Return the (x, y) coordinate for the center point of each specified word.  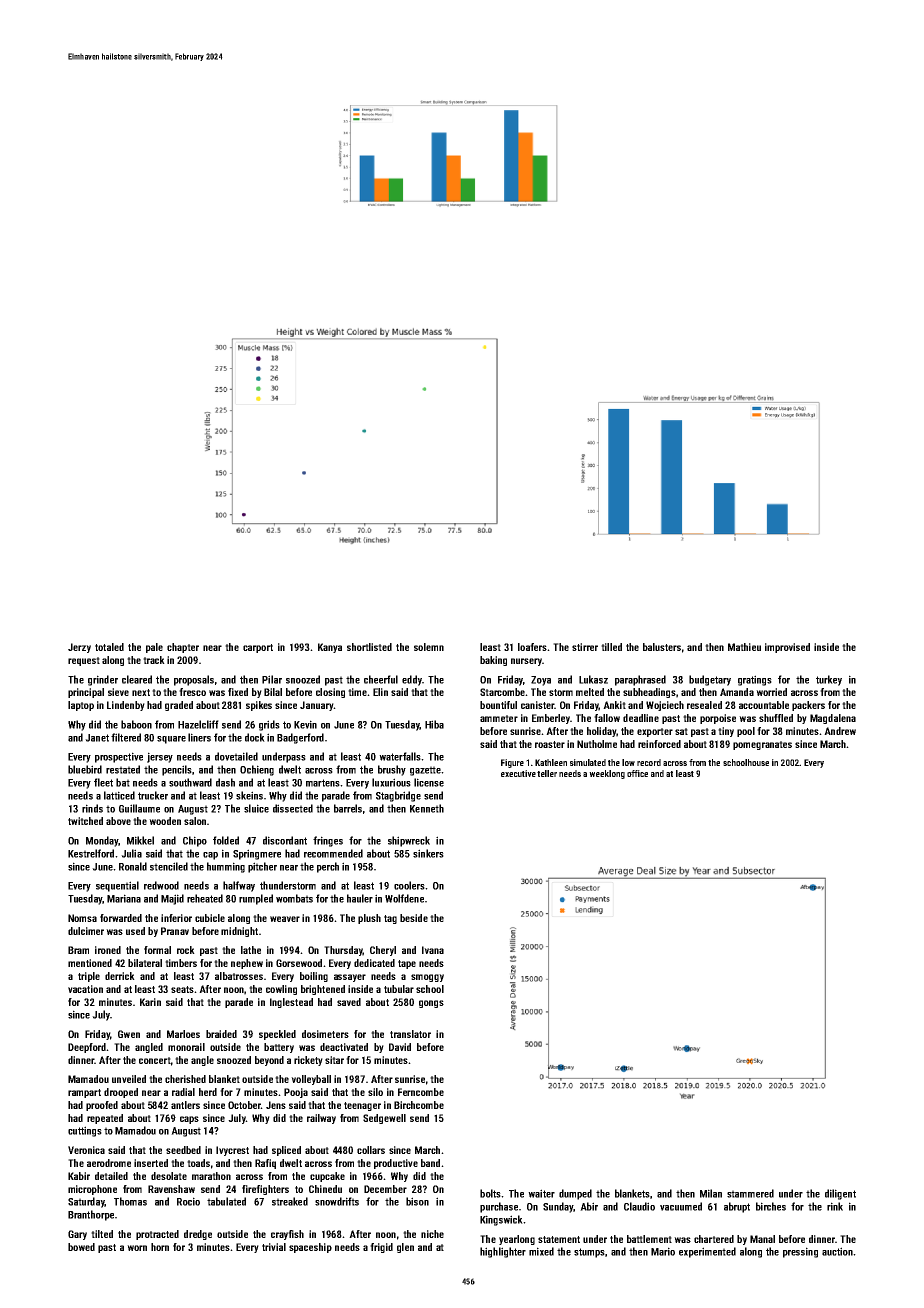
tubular (399, 989)
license (429, 782)
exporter (655, 732)
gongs (431, 1004)
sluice (256, 808)
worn (137, 1248)
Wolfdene (404, 898)
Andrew (840, 731)
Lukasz (593, 679)
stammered (750, 1193)
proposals (194, 680)
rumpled (256, 899)
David (400, 1047)
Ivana (433, 950)
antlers (185, 1105)
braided (221, 1034)
